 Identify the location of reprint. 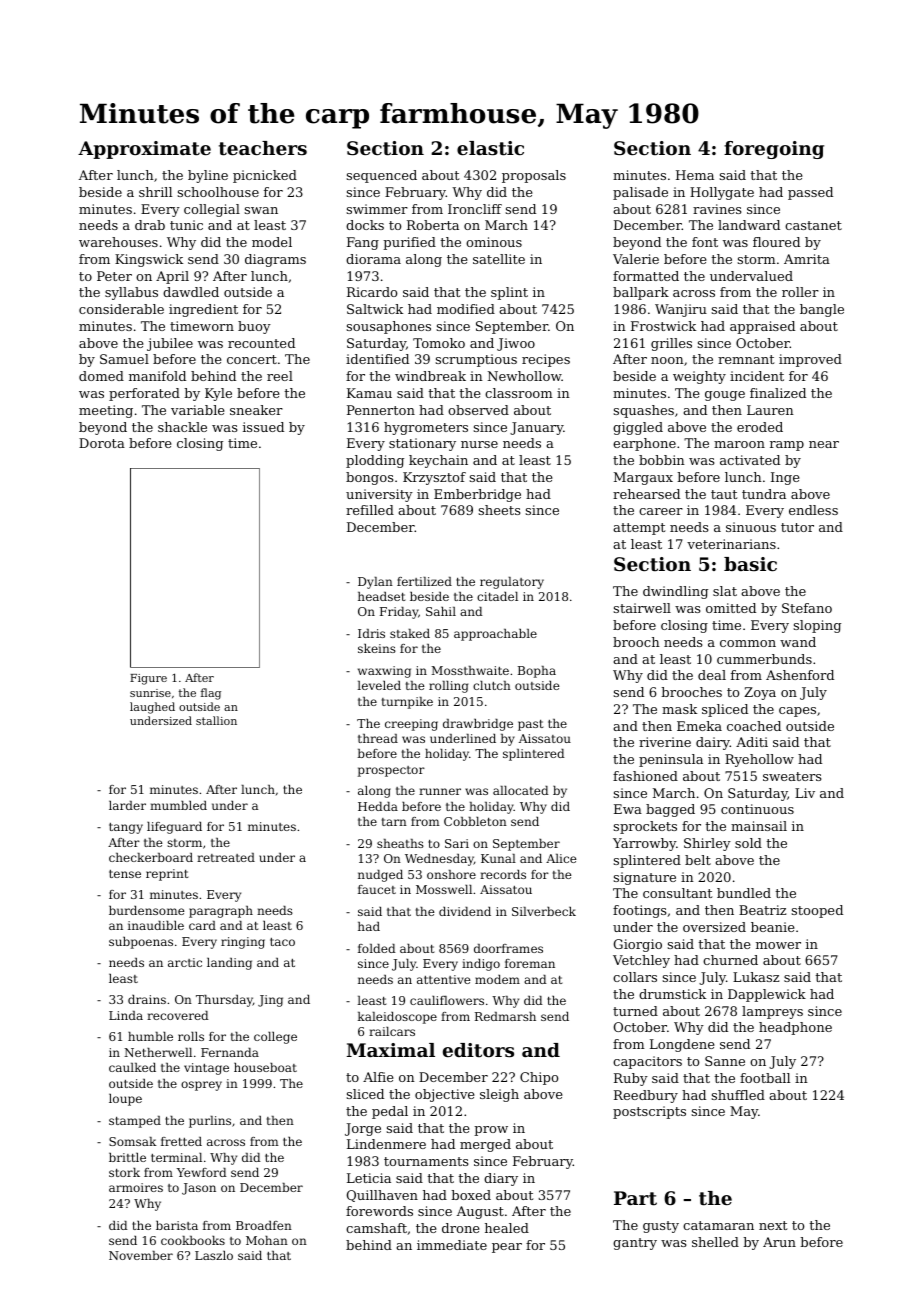
(167, 875).
